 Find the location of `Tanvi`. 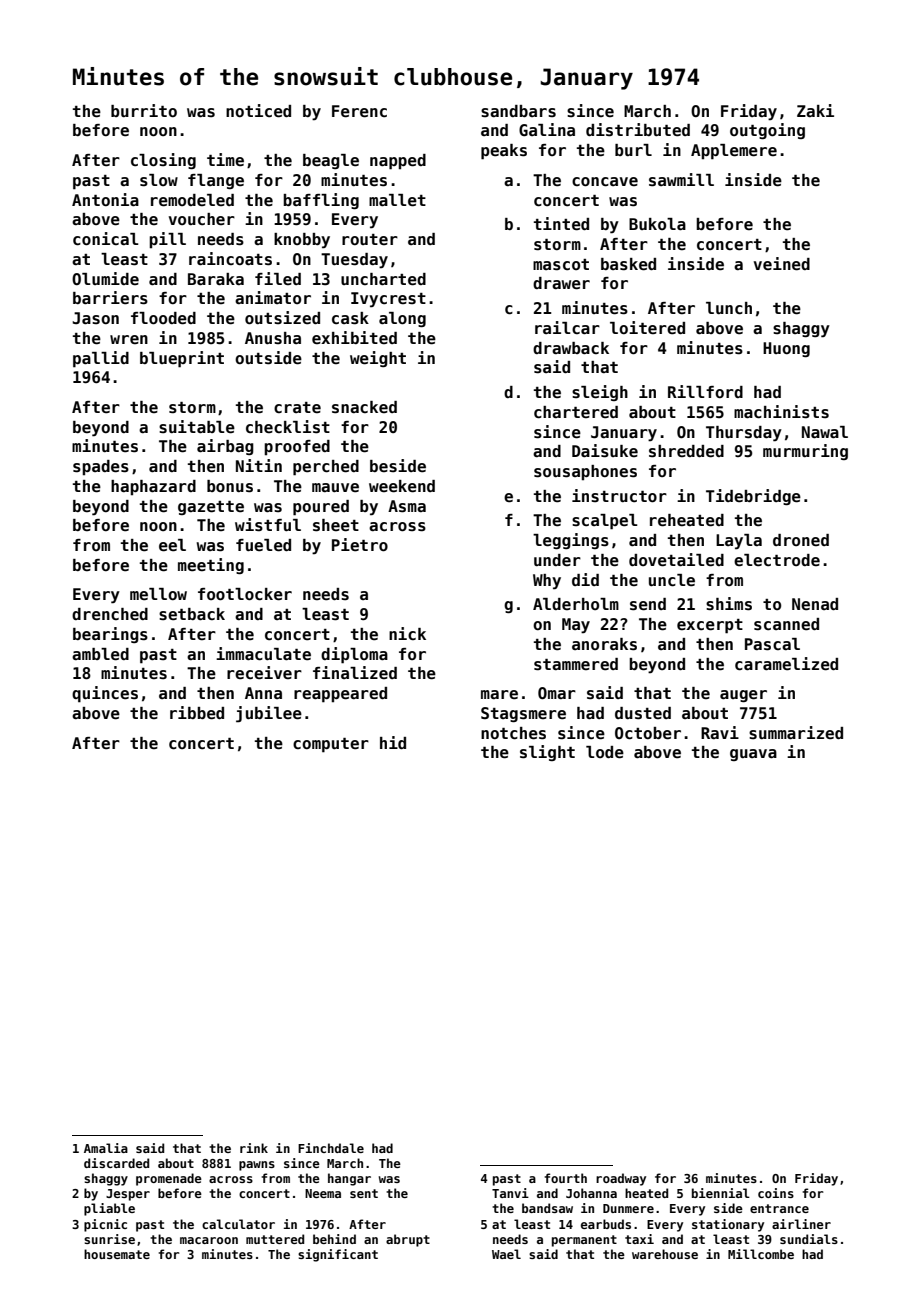

Tanvi is located at coordinates (510, 1193).
